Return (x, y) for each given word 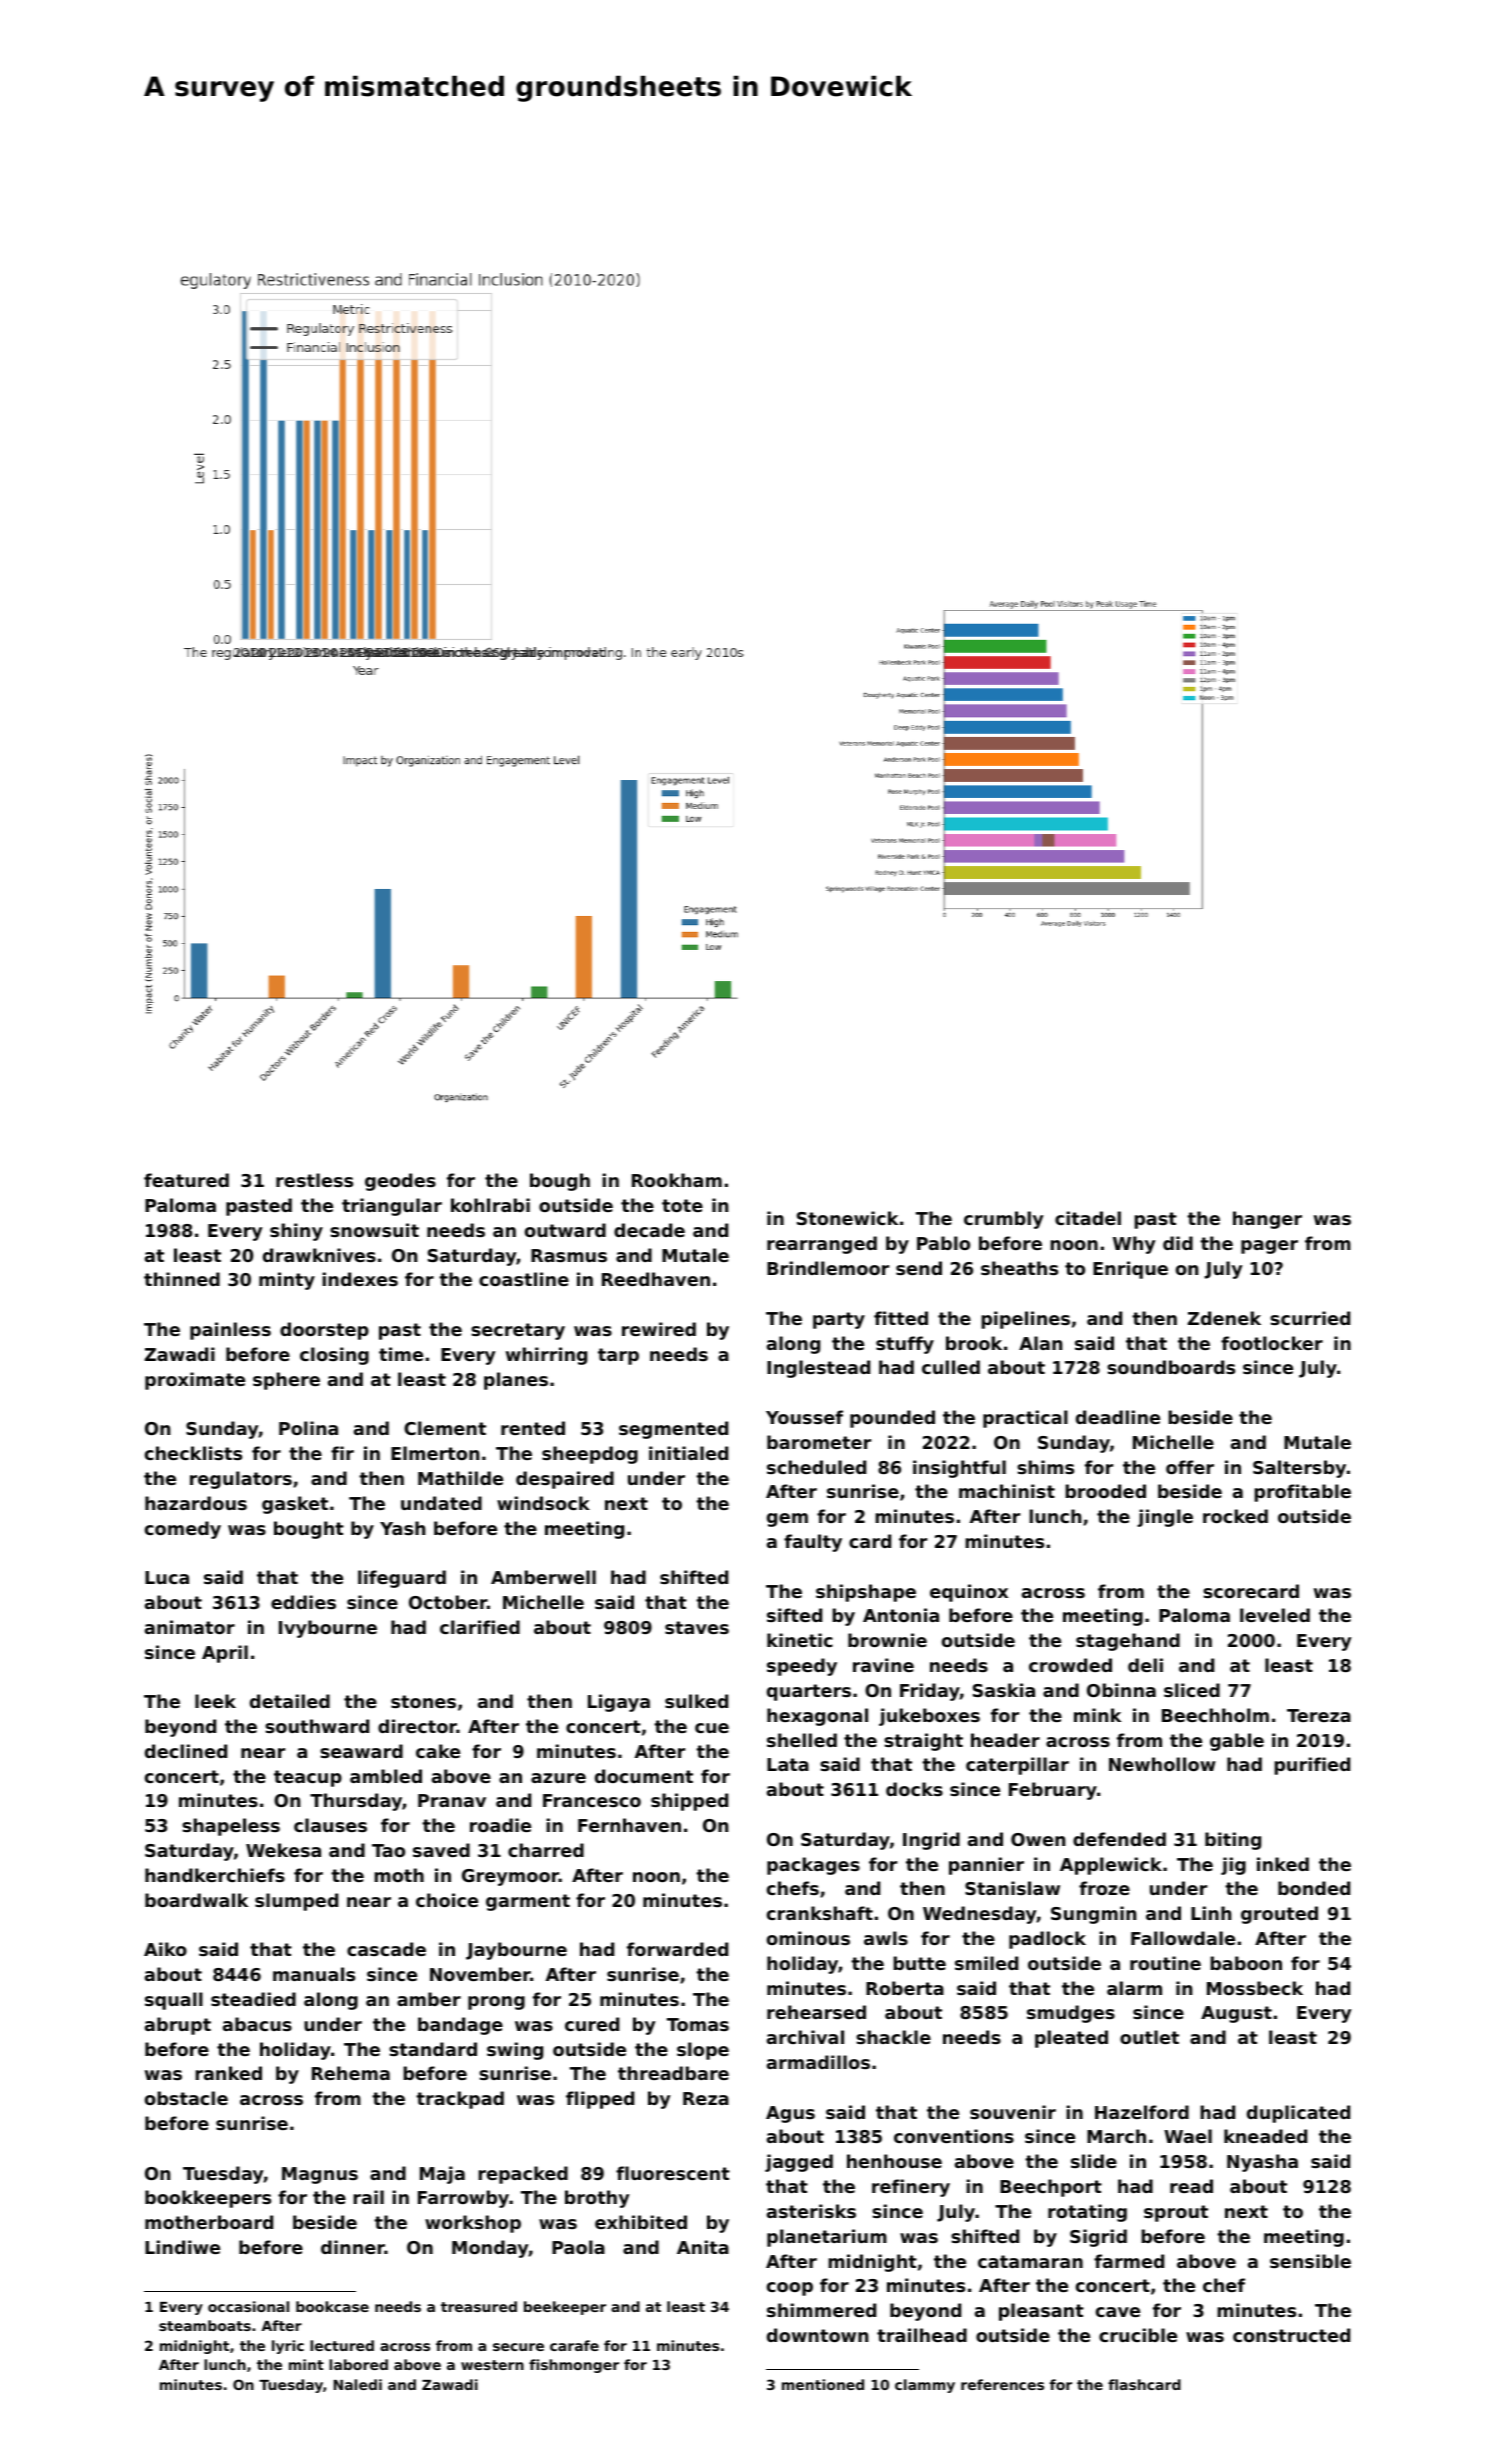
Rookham (677, 1180)
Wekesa (283, 1850)
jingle (1165, 1518)
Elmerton (435, 1453)
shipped (689, 1802)
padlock (1047, 1940)
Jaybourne (516, 1951)
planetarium (827, 2238)
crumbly (1003, 1220)
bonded (1314, 1888)
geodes (400, 1182)
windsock (543, 1503)
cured (592, 2024)
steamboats (205, 2325)
